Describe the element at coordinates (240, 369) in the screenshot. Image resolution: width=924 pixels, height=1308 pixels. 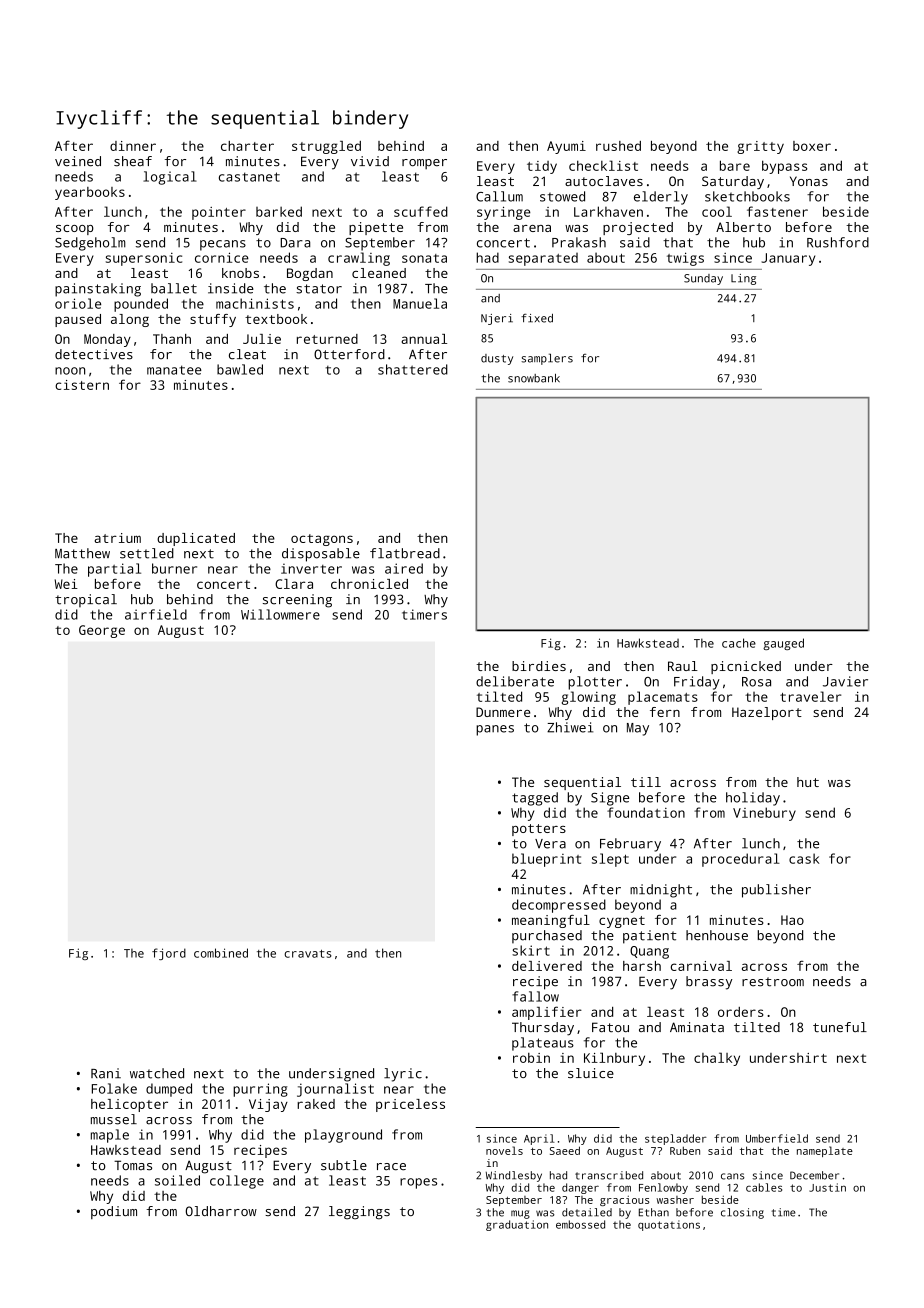
I see `bawled` at that location.
